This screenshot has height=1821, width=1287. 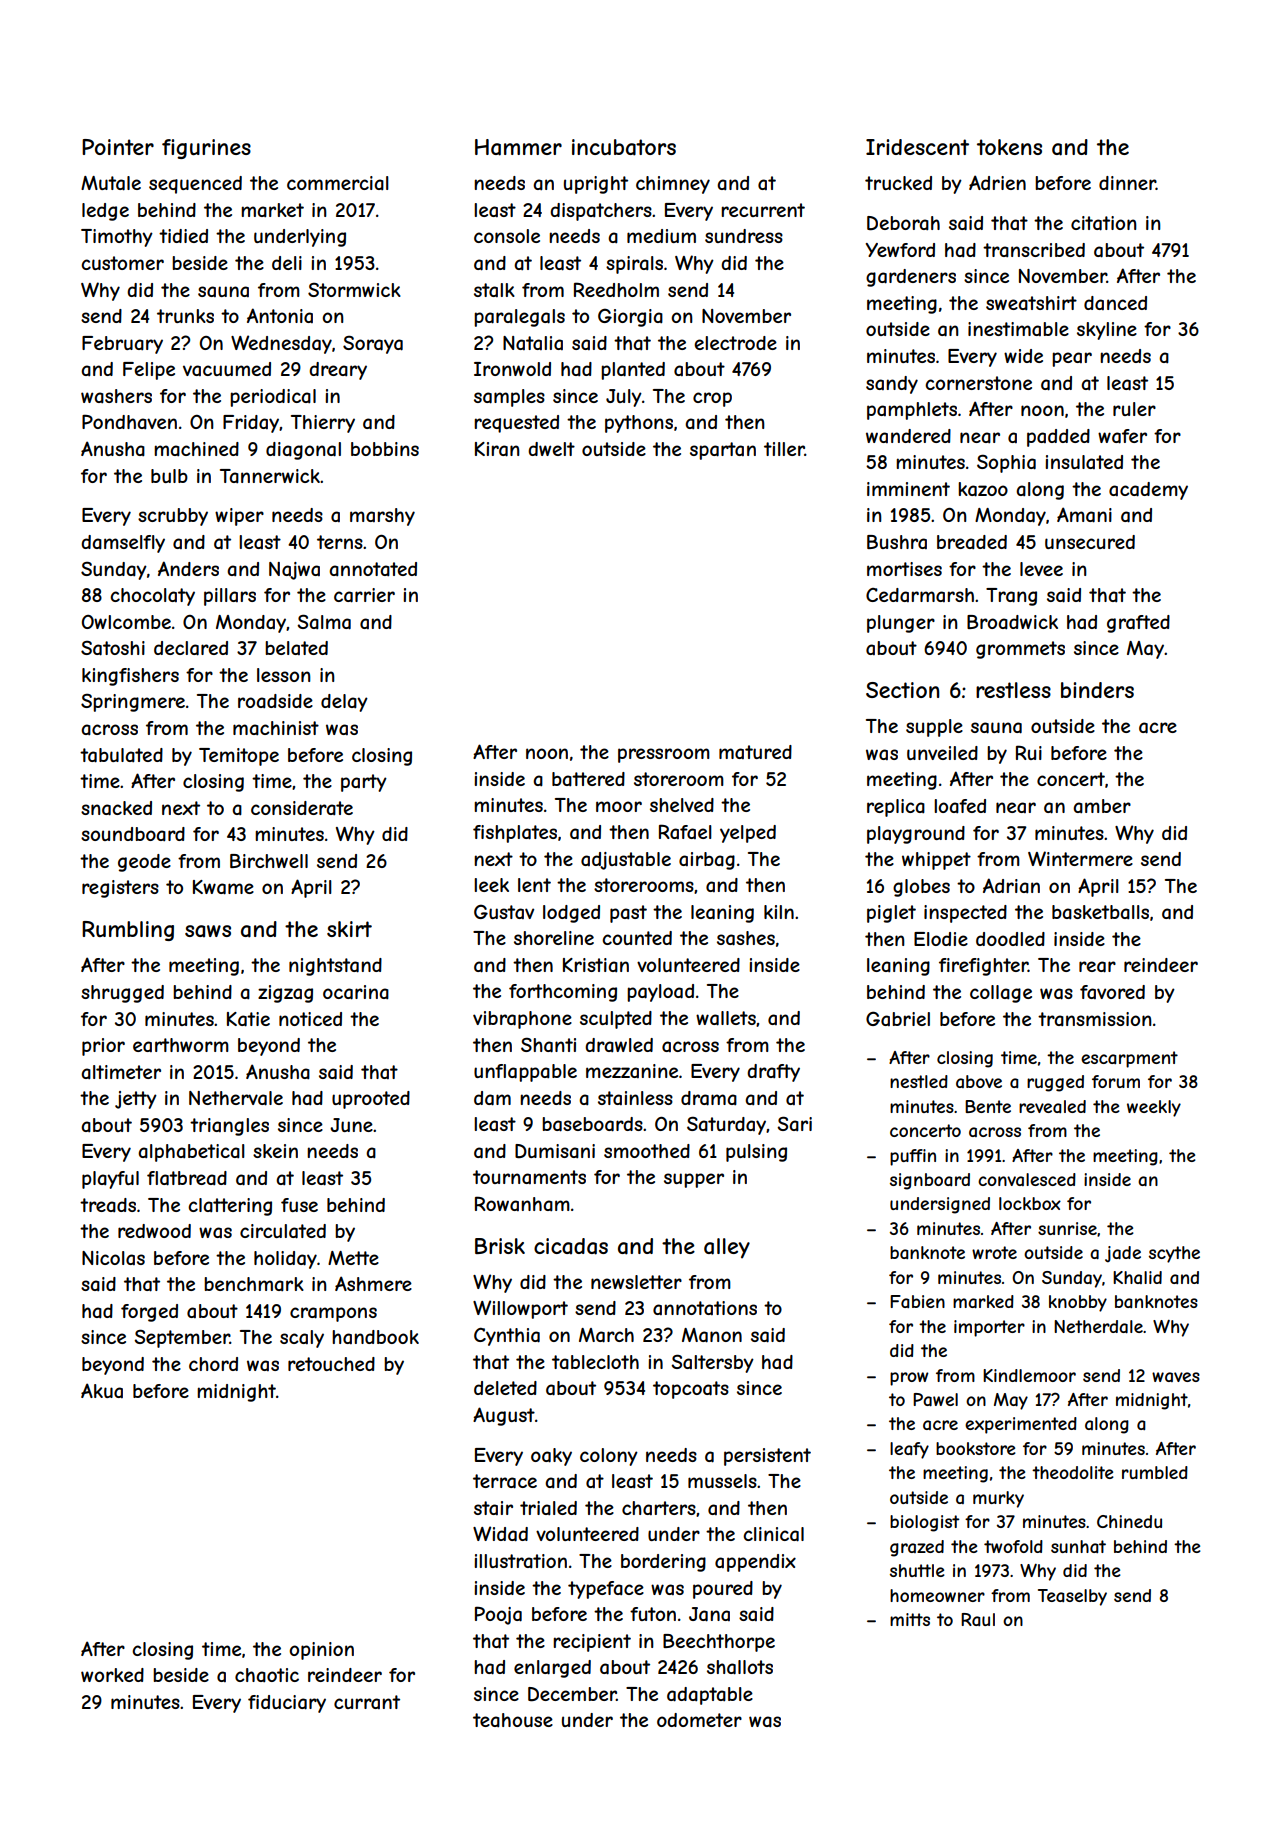 I want to click on commercial, so click(x=338, y=183).
